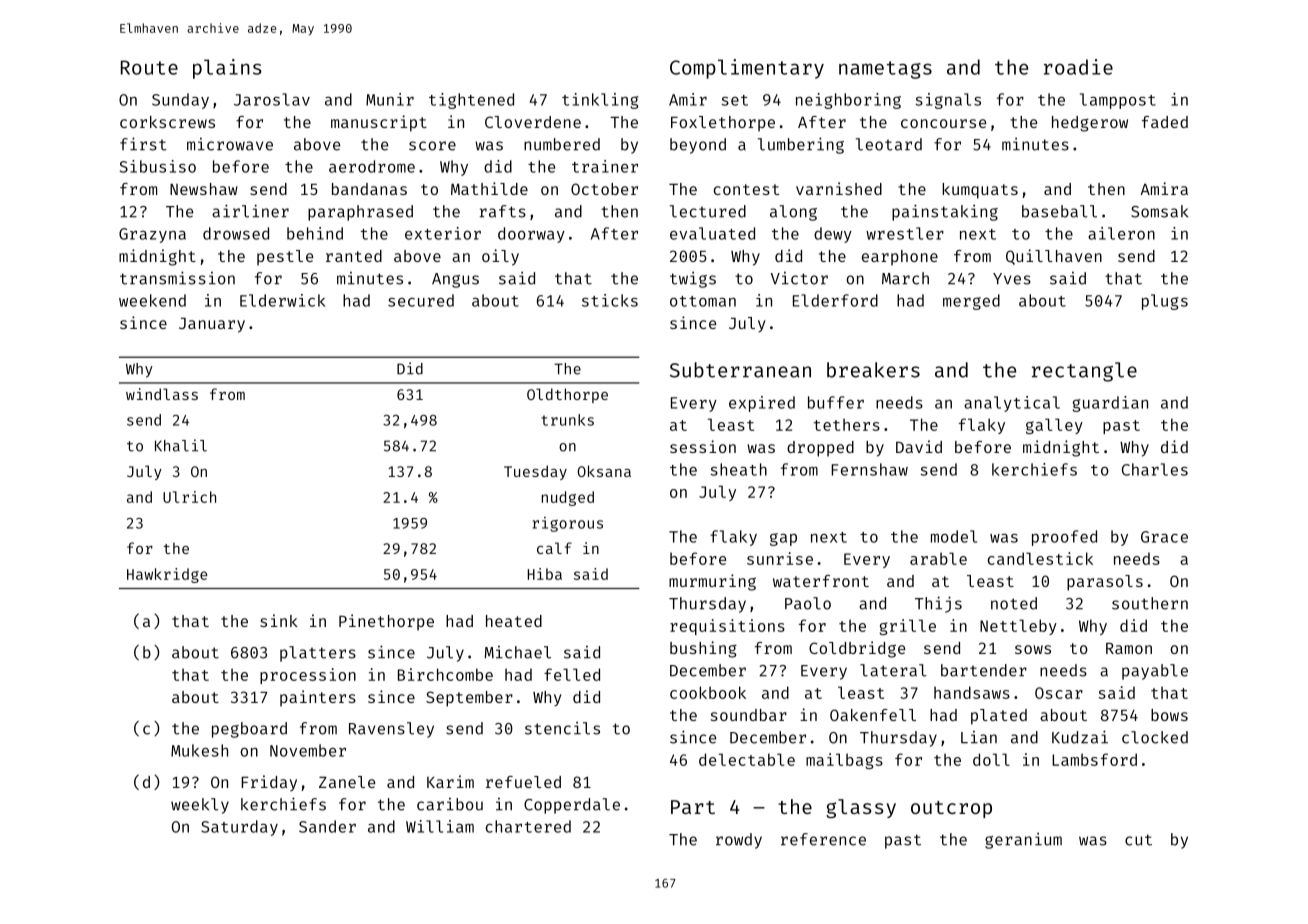 This screenshot has width=1308, height=924. I want to click on waterfront, so click(821, 581).
